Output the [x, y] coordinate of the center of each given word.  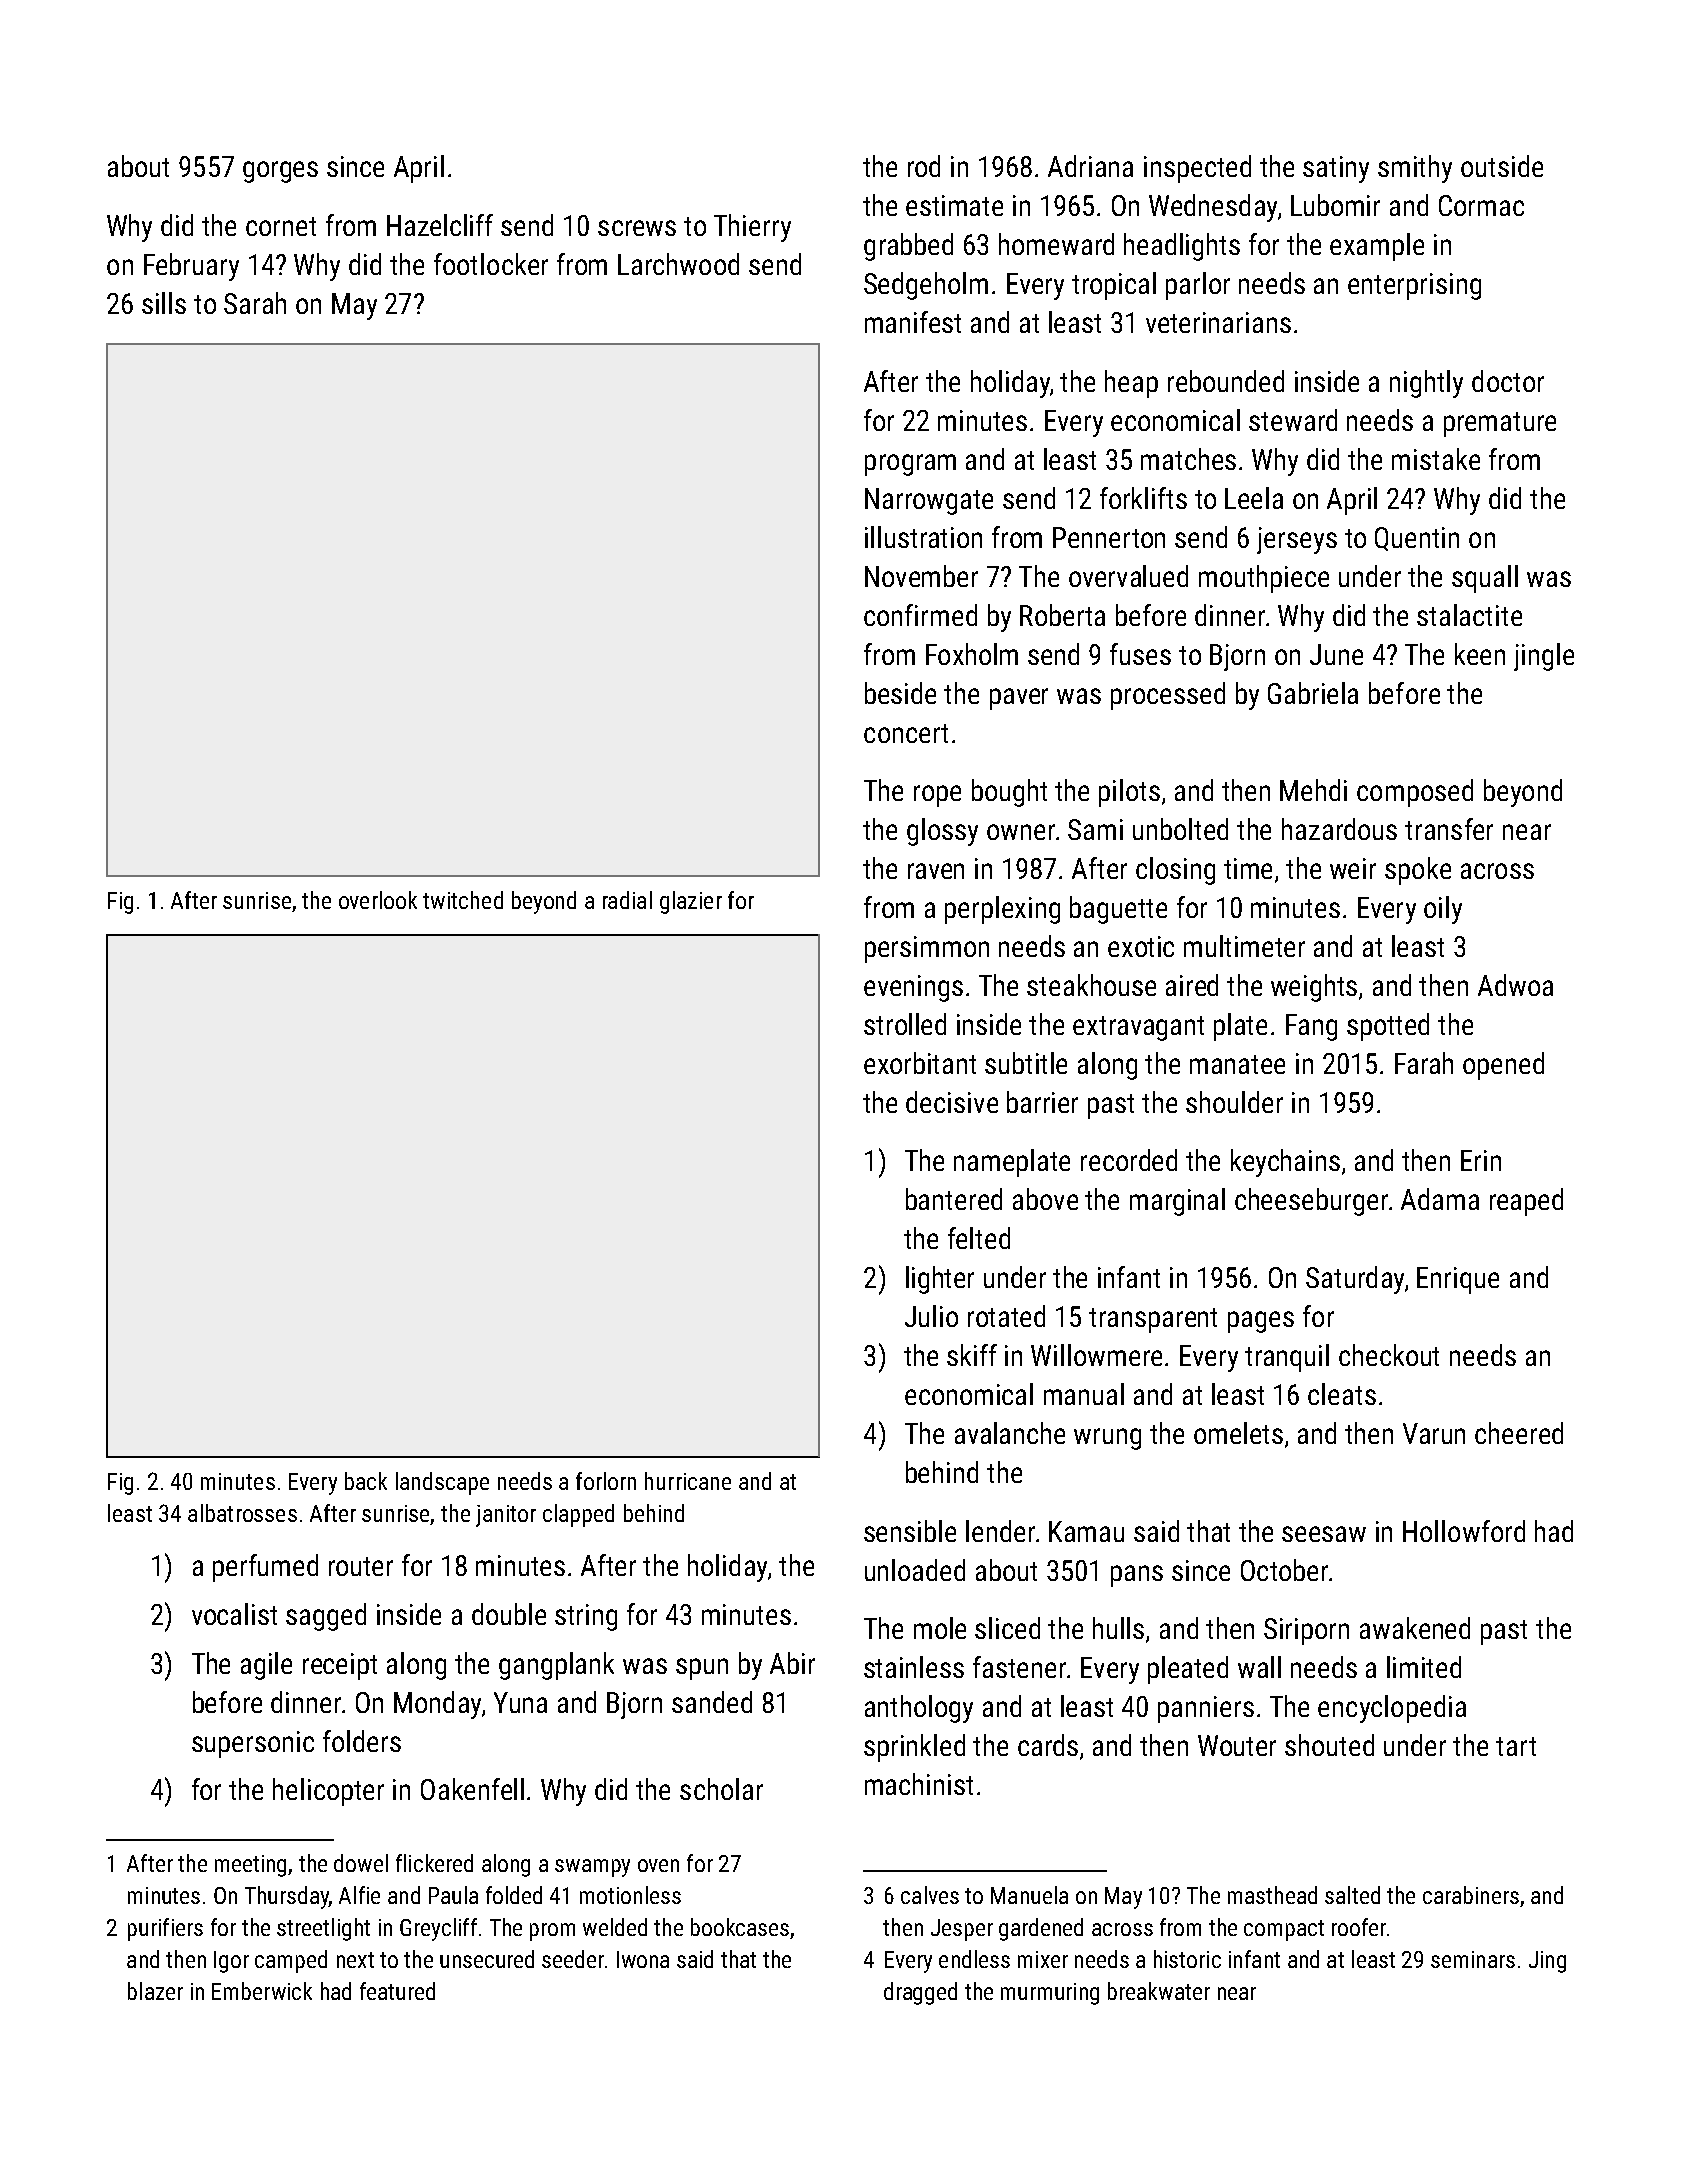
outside [1502, 166]
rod [924, 166]
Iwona [643, 1959]
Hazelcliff [440, 225]
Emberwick [262, 1991]
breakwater [1159, 1991]
